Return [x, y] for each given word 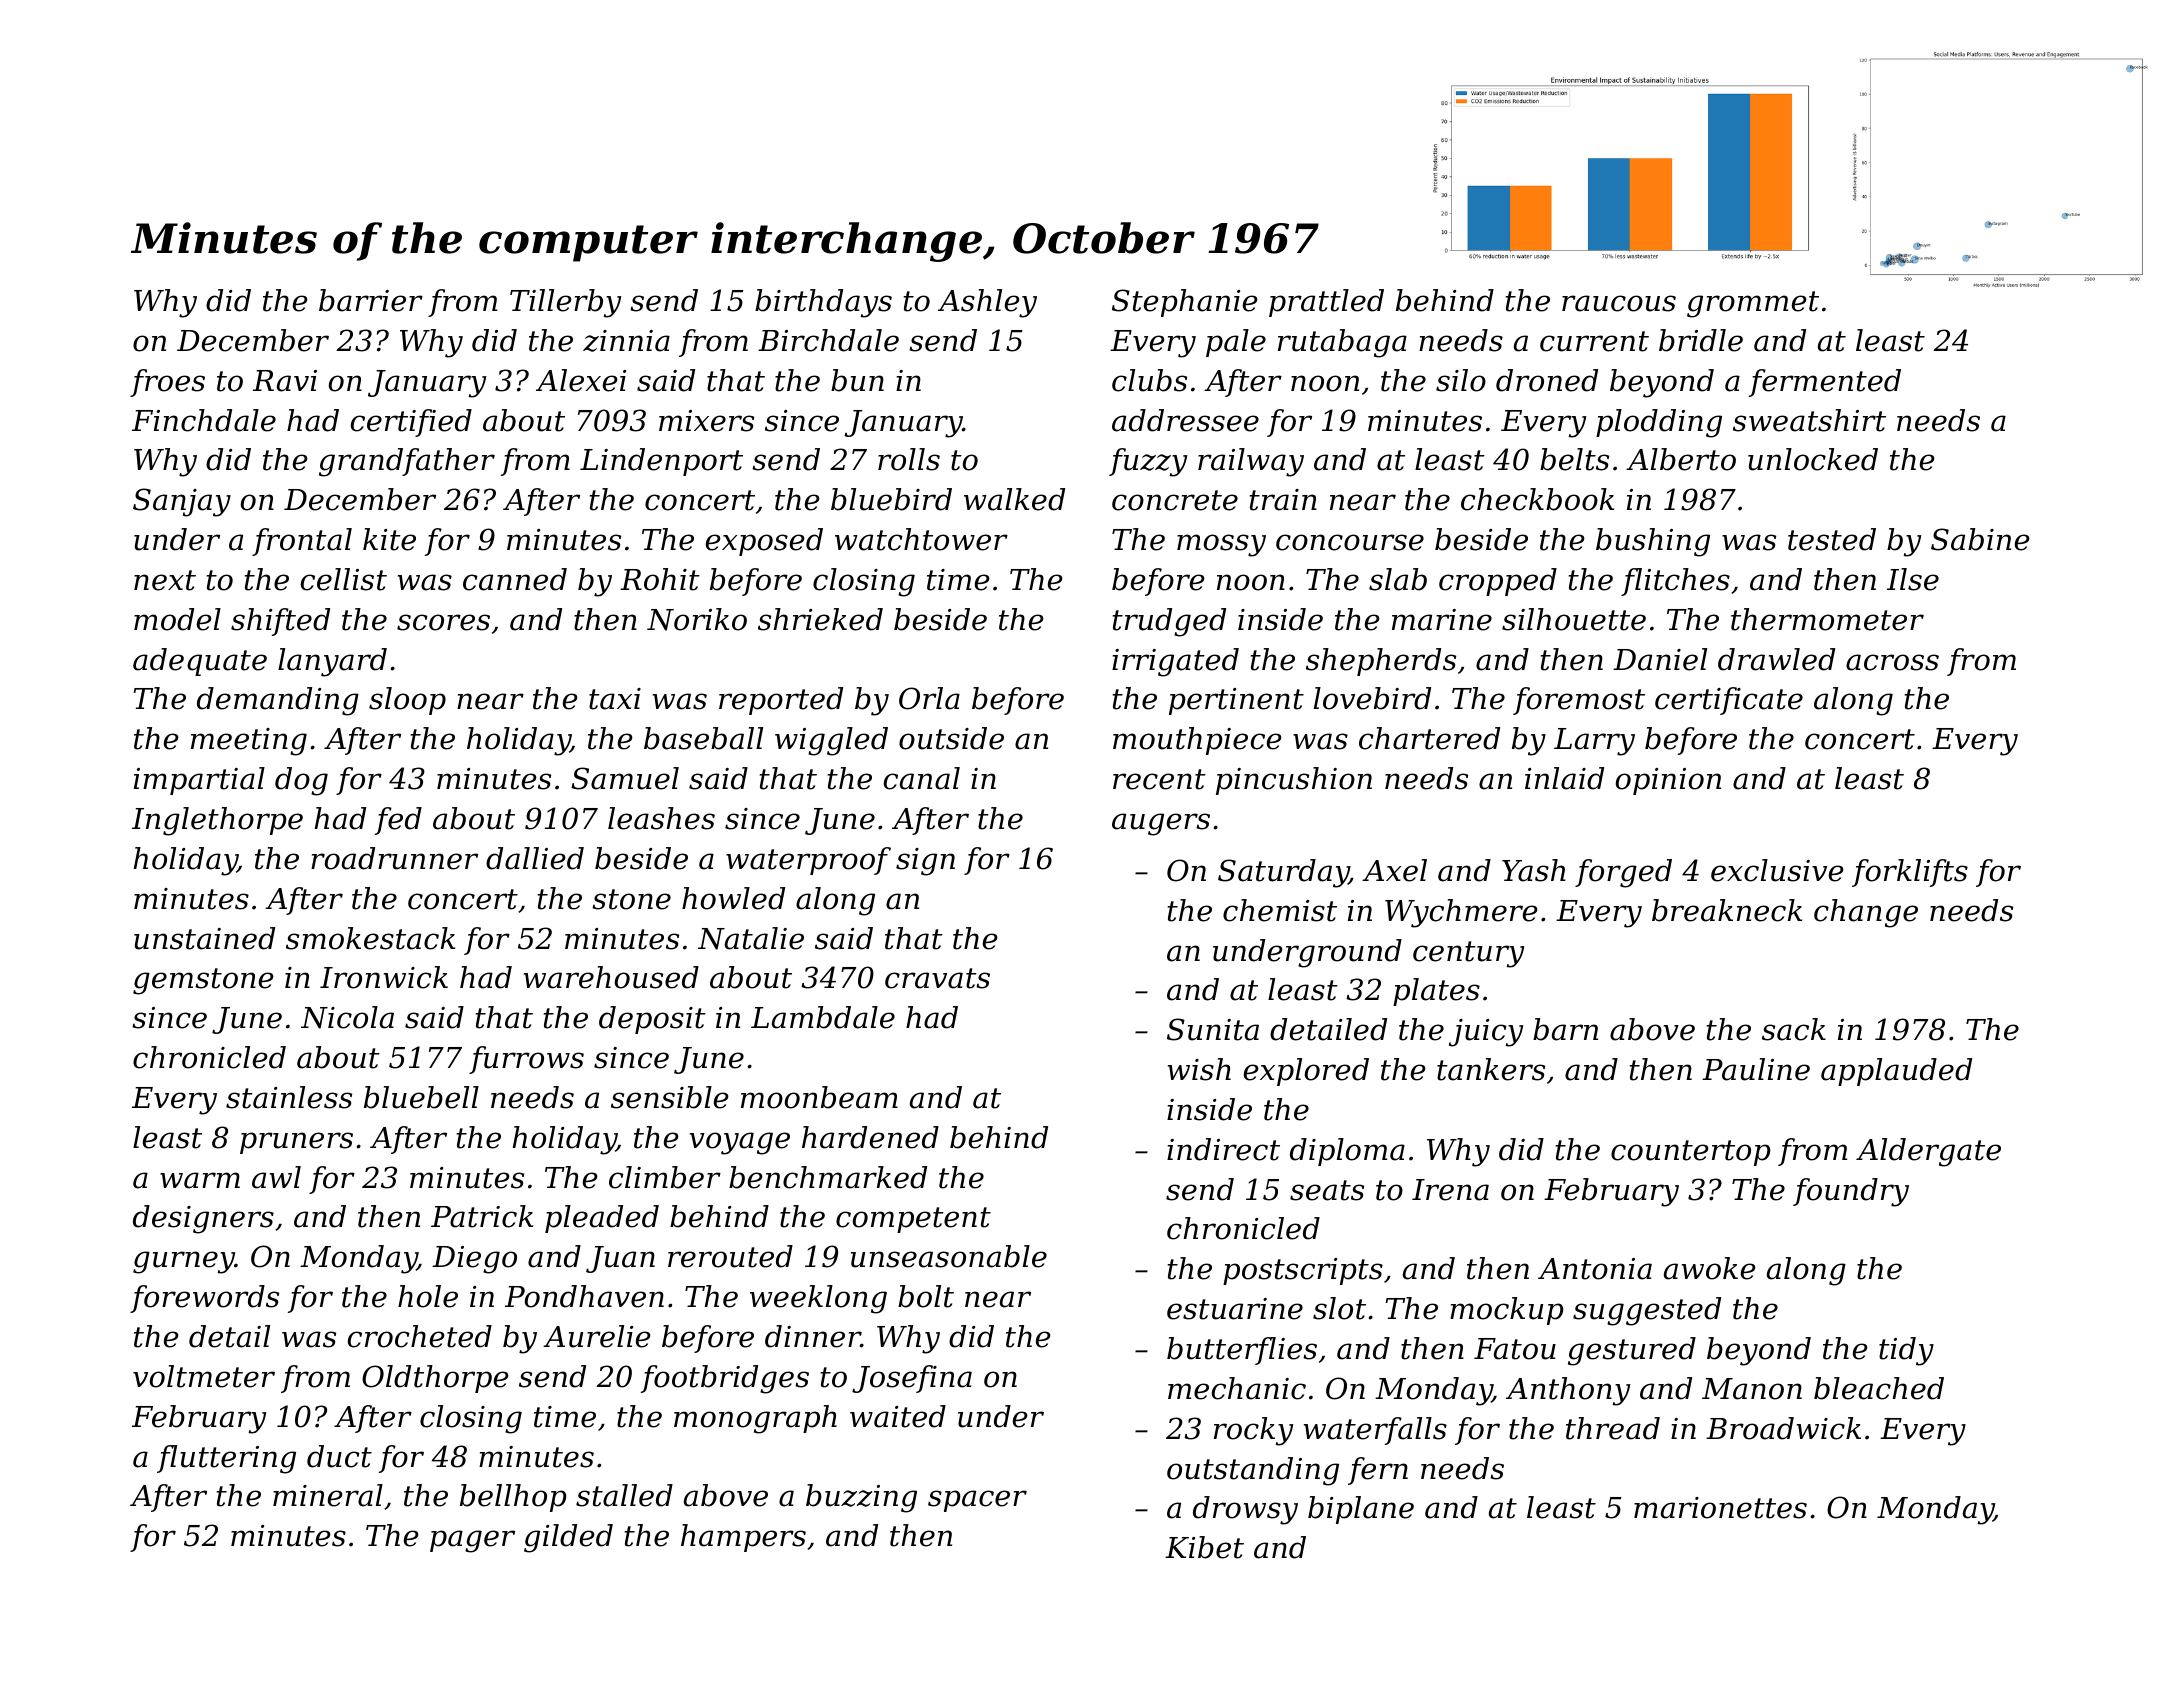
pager [472, 1541]
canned [515, 579]
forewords [204, 1299]
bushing [1653, 542]
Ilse [1913, 579]
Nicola [347, 1017]
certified [411, 423]
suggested [1647, 1311]
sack [1794, 1029]
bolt [926, 1296]
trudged [1169, 622]
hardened [870, 1137]
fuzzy [1148, 462]
